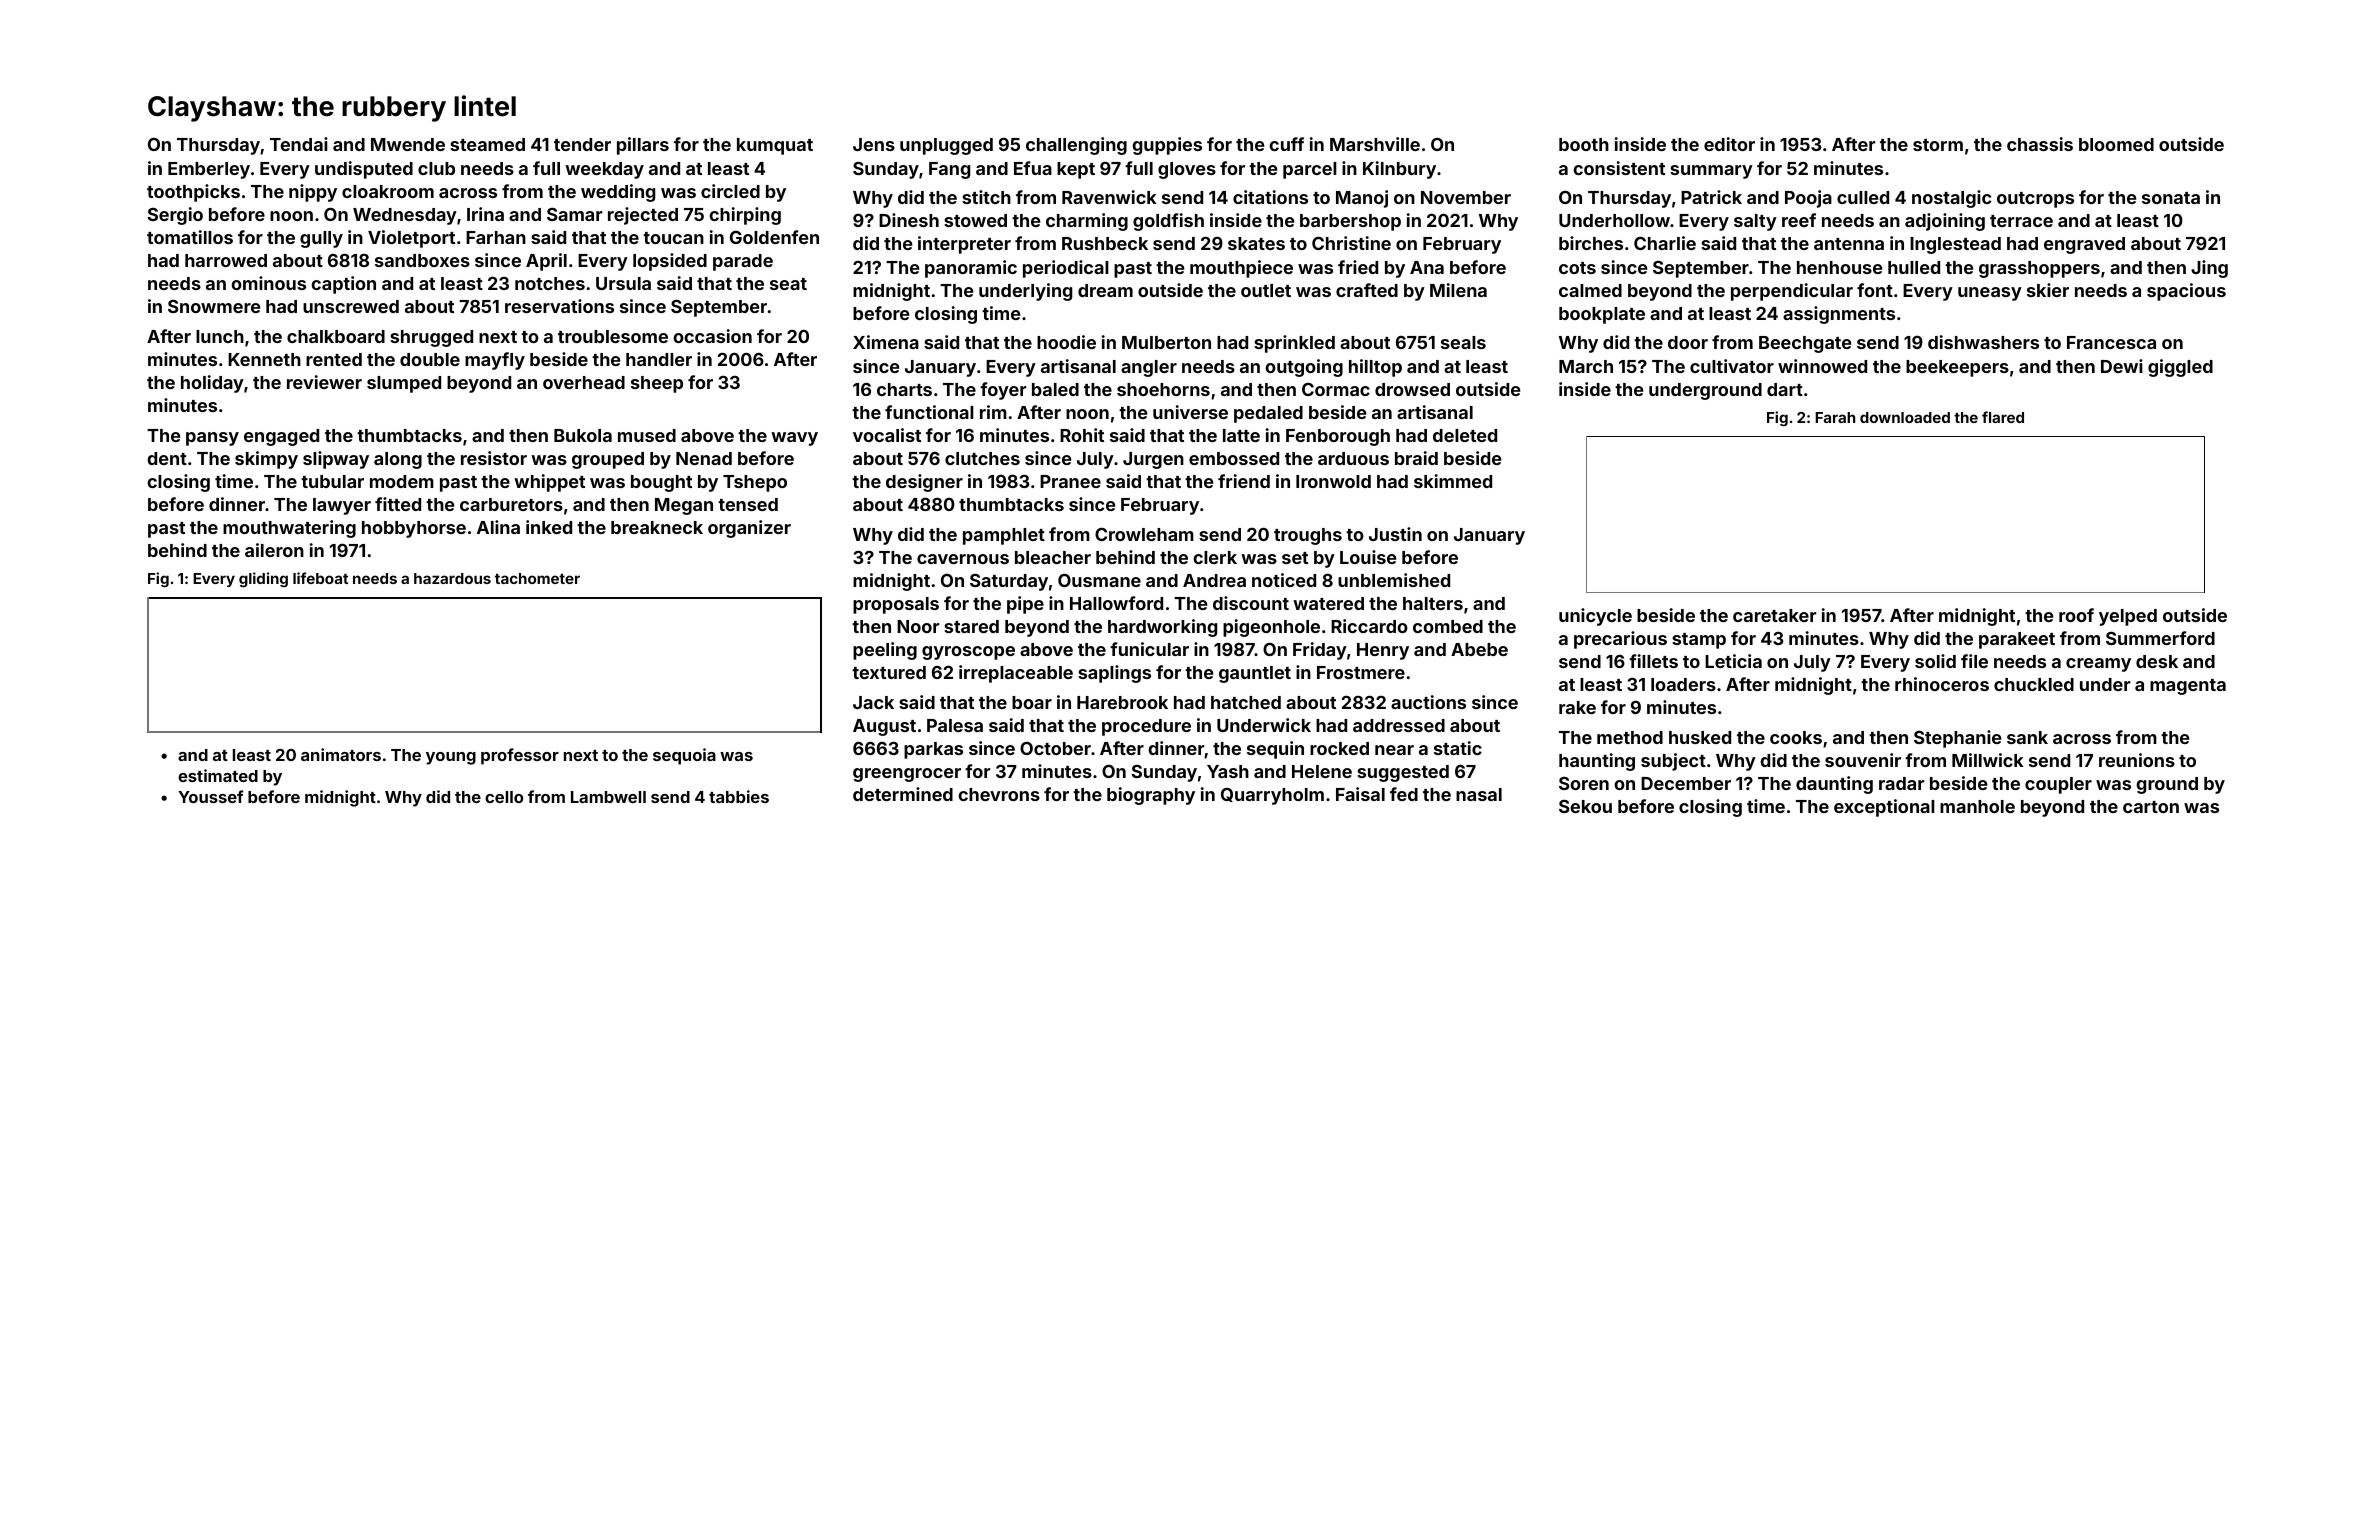 The height and width of the screenshot is (1540, 2380). What do you see at coordinates (739, 796) in the screenshot?
I see `tabbies` at bounding box center [739, 796].
